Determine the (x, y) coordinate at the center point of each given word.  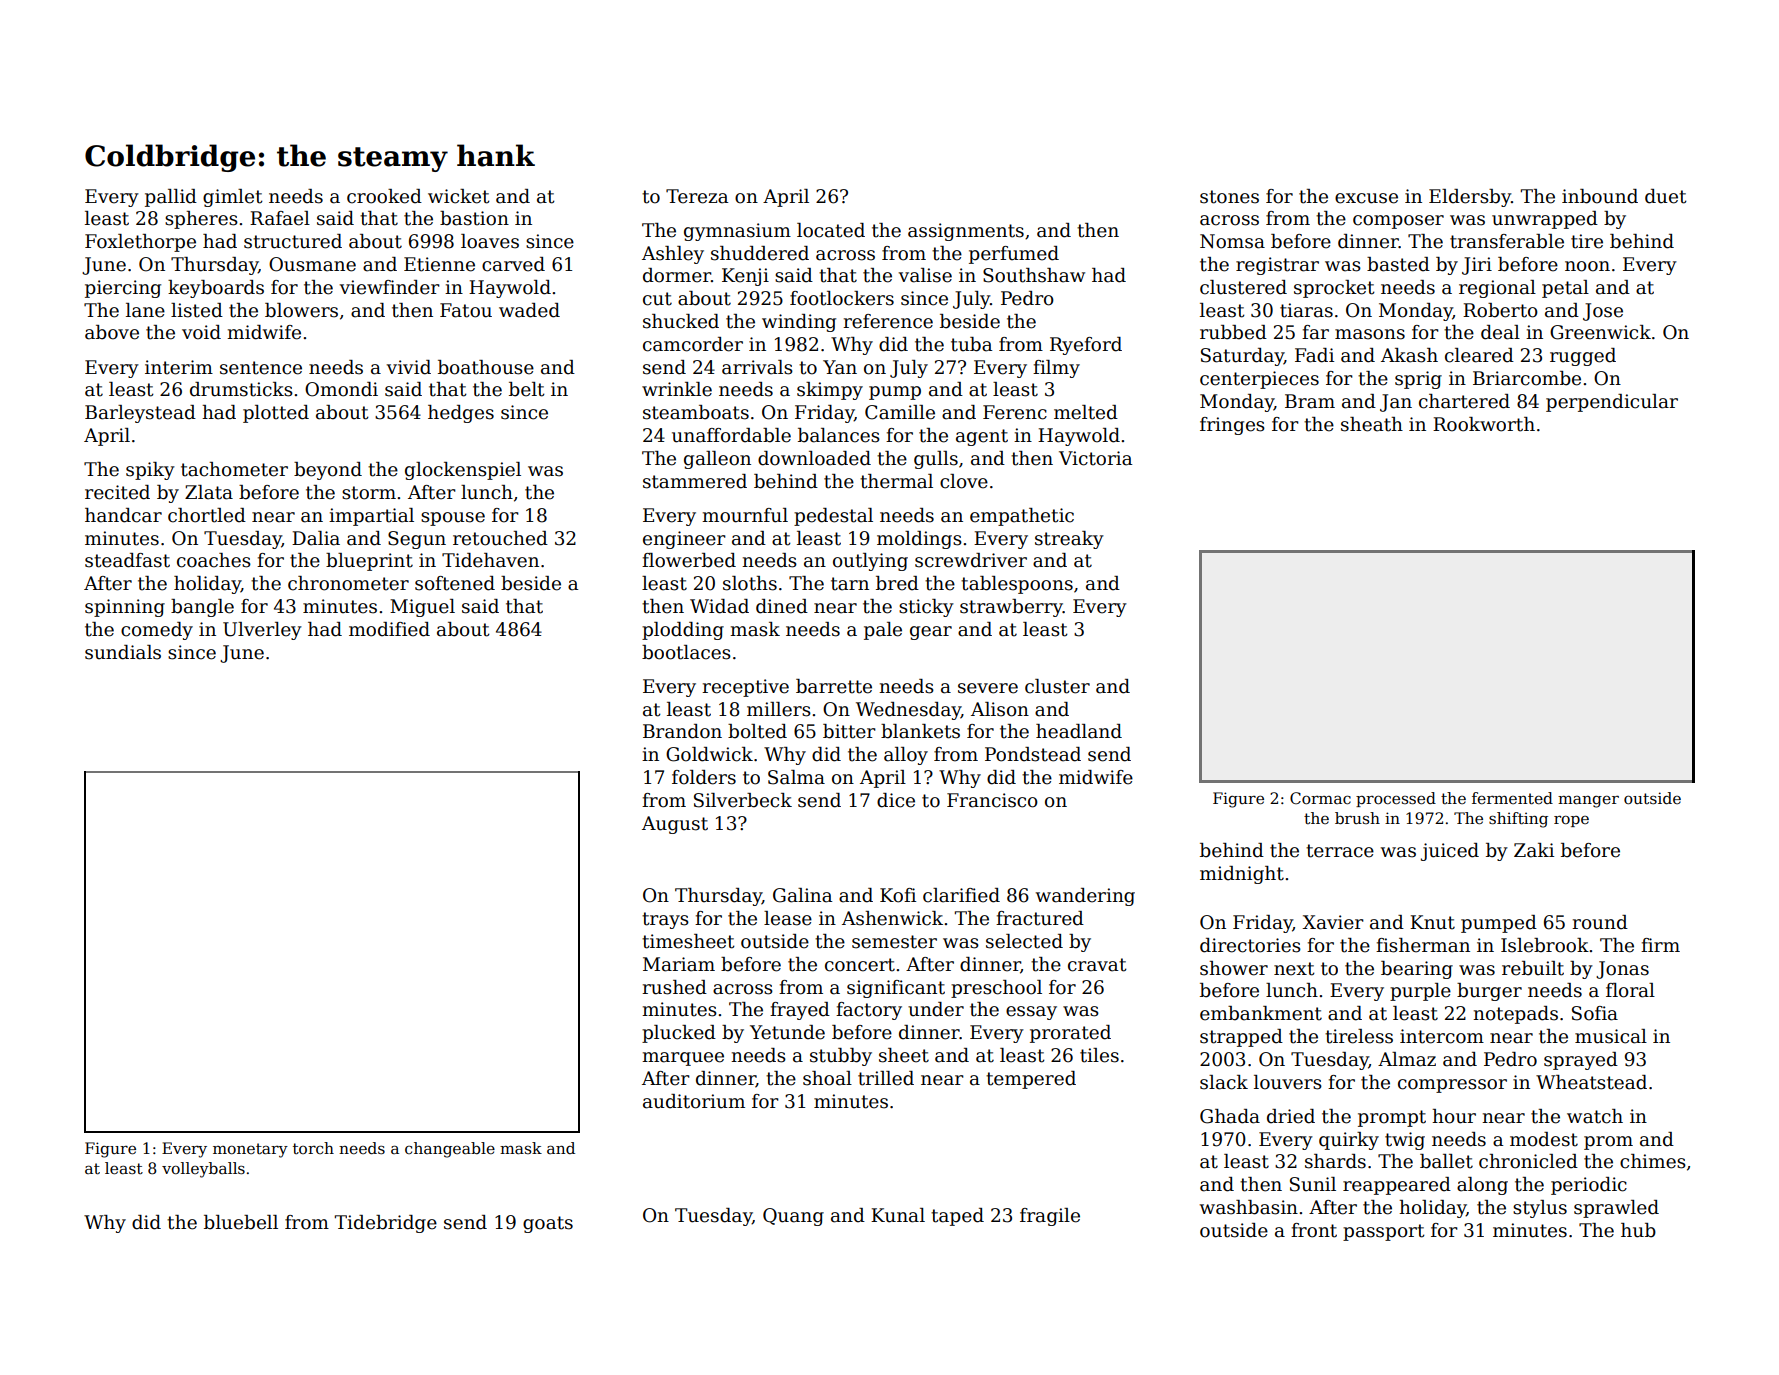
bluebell (241, 1222)
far (1315, 332)
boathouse (486, 367)
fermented (1512, 798)
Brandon (682, 731)
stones (1229, 197)
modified (389, 629)
